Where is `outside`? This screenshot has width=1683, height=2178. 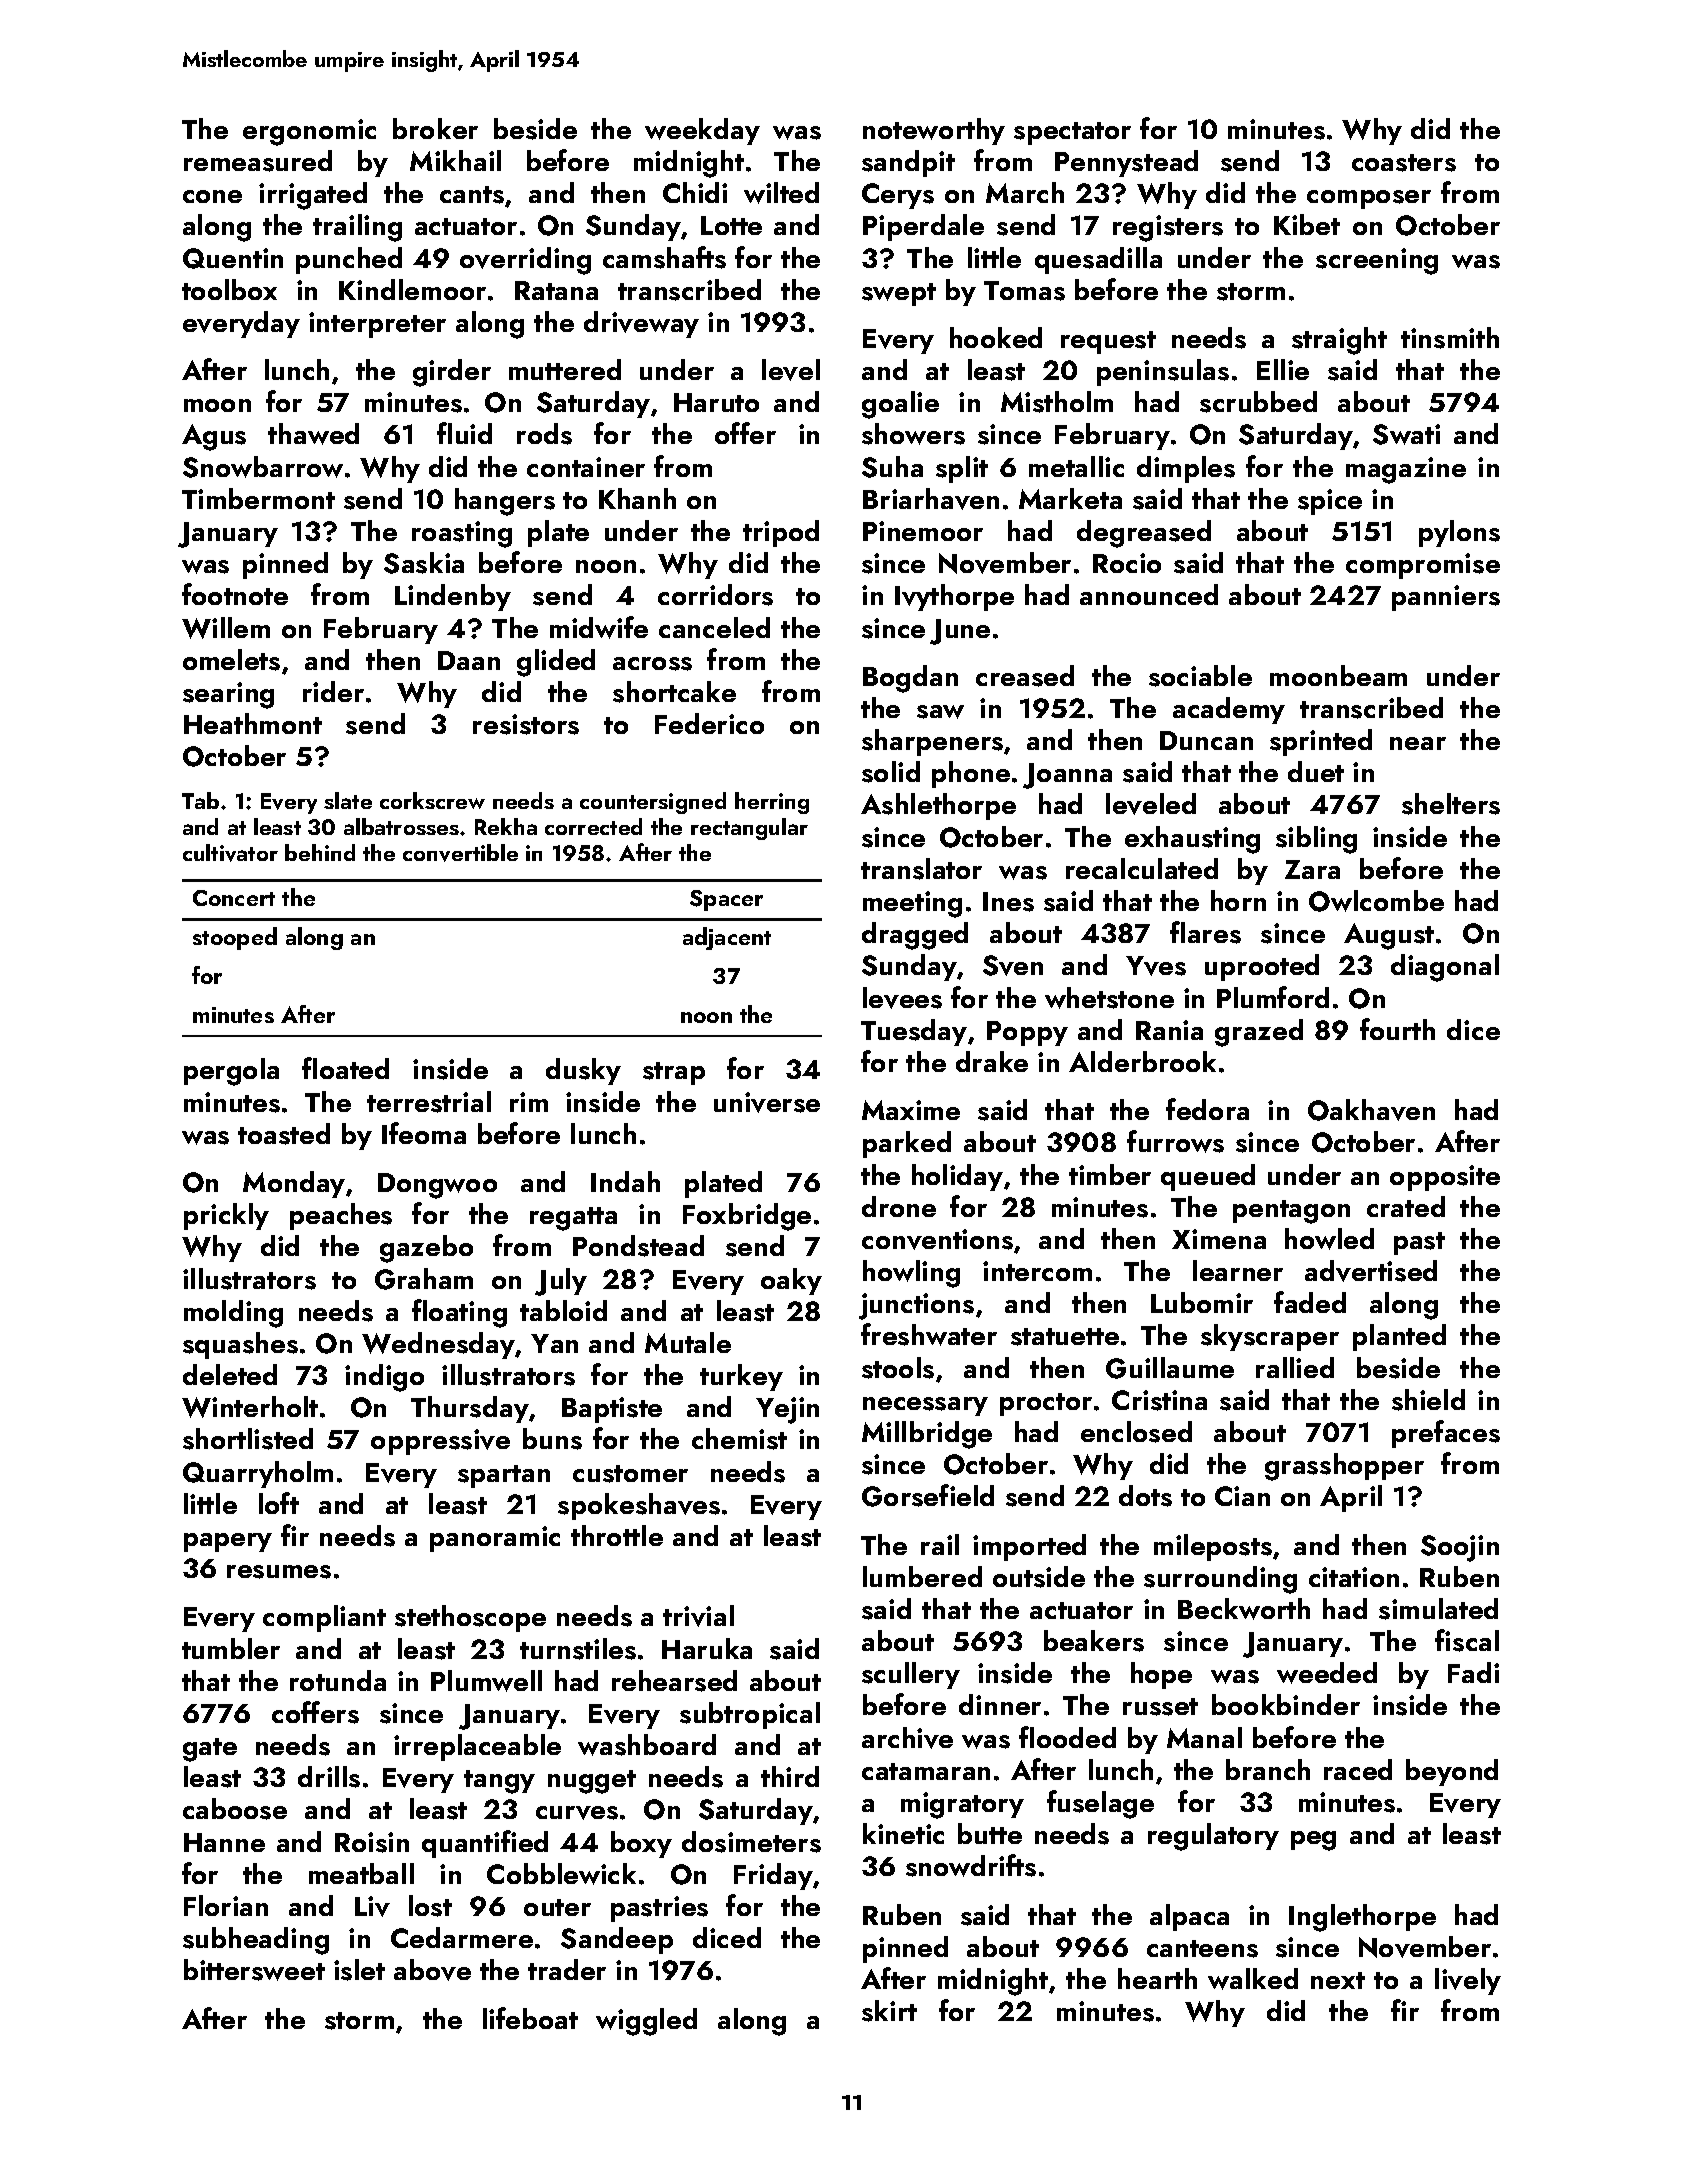
outside is located at coordinates (1039, 1577).
